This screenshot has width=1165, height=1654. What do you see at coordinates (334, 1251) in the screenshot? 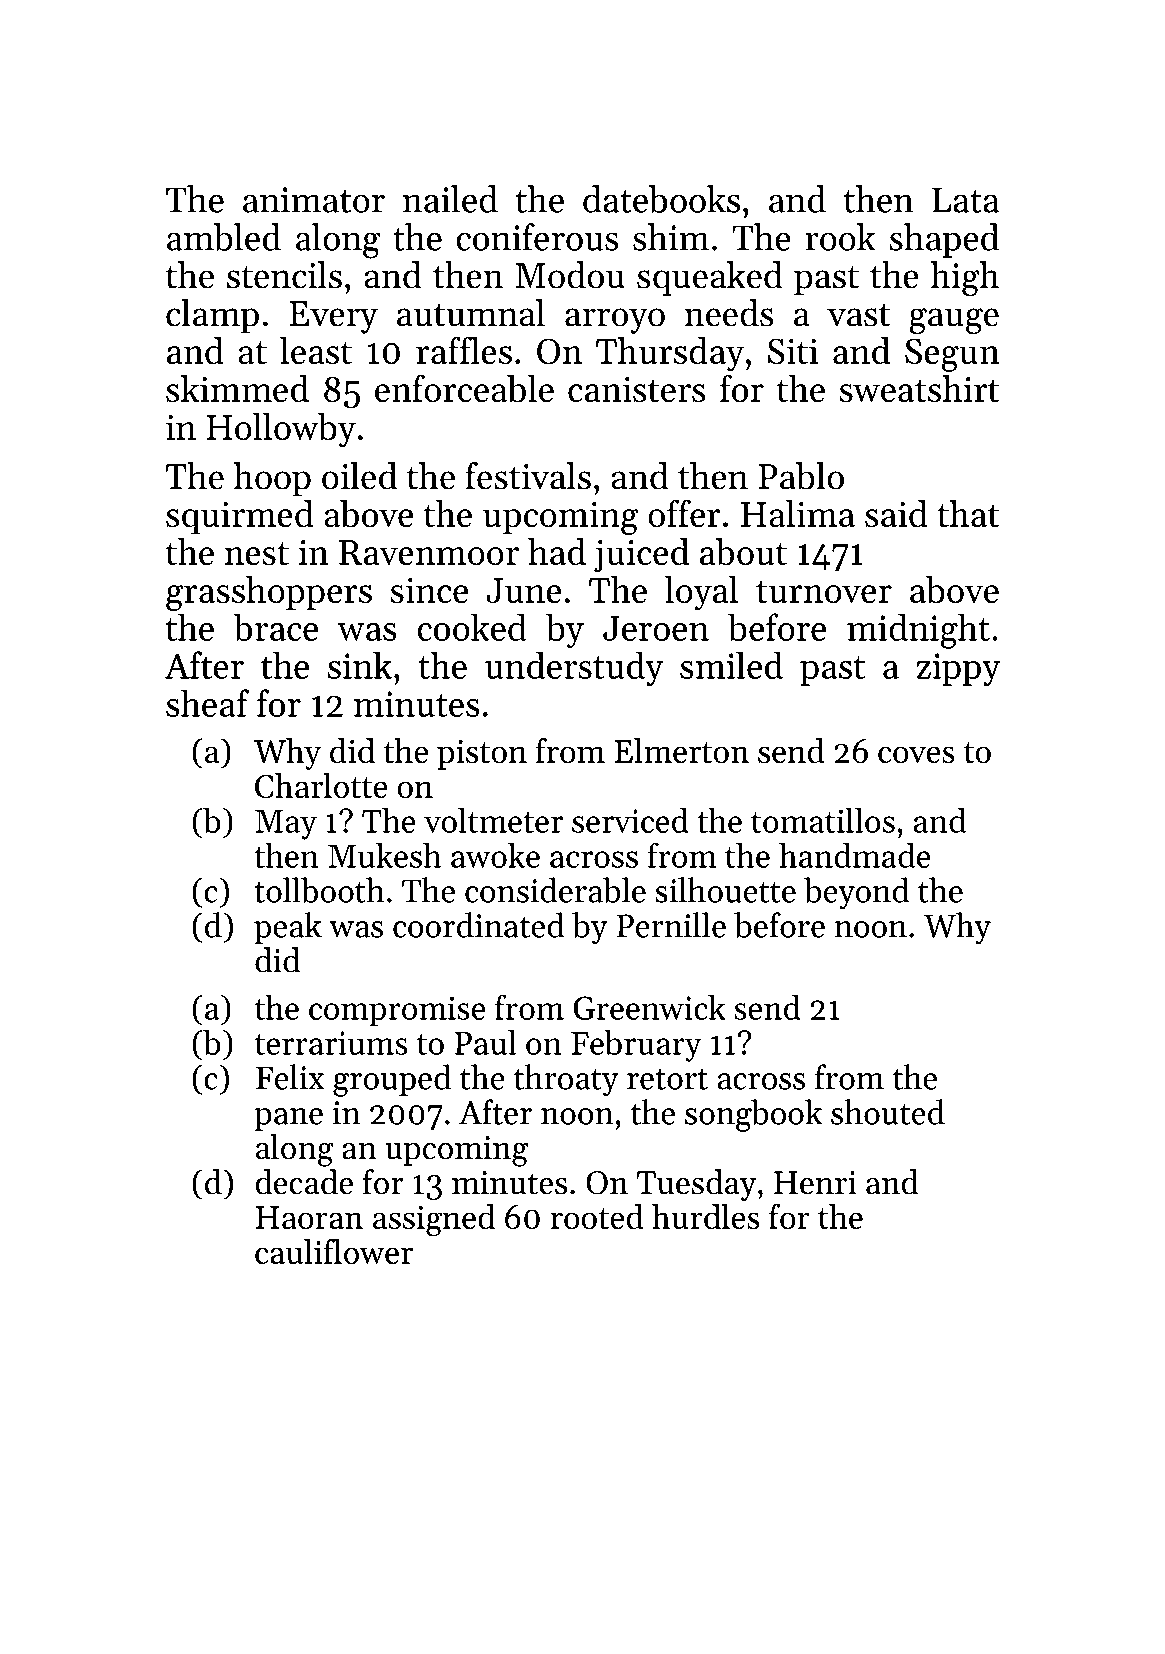
I see `cauliflower` at bounding box center [334, 1251].
